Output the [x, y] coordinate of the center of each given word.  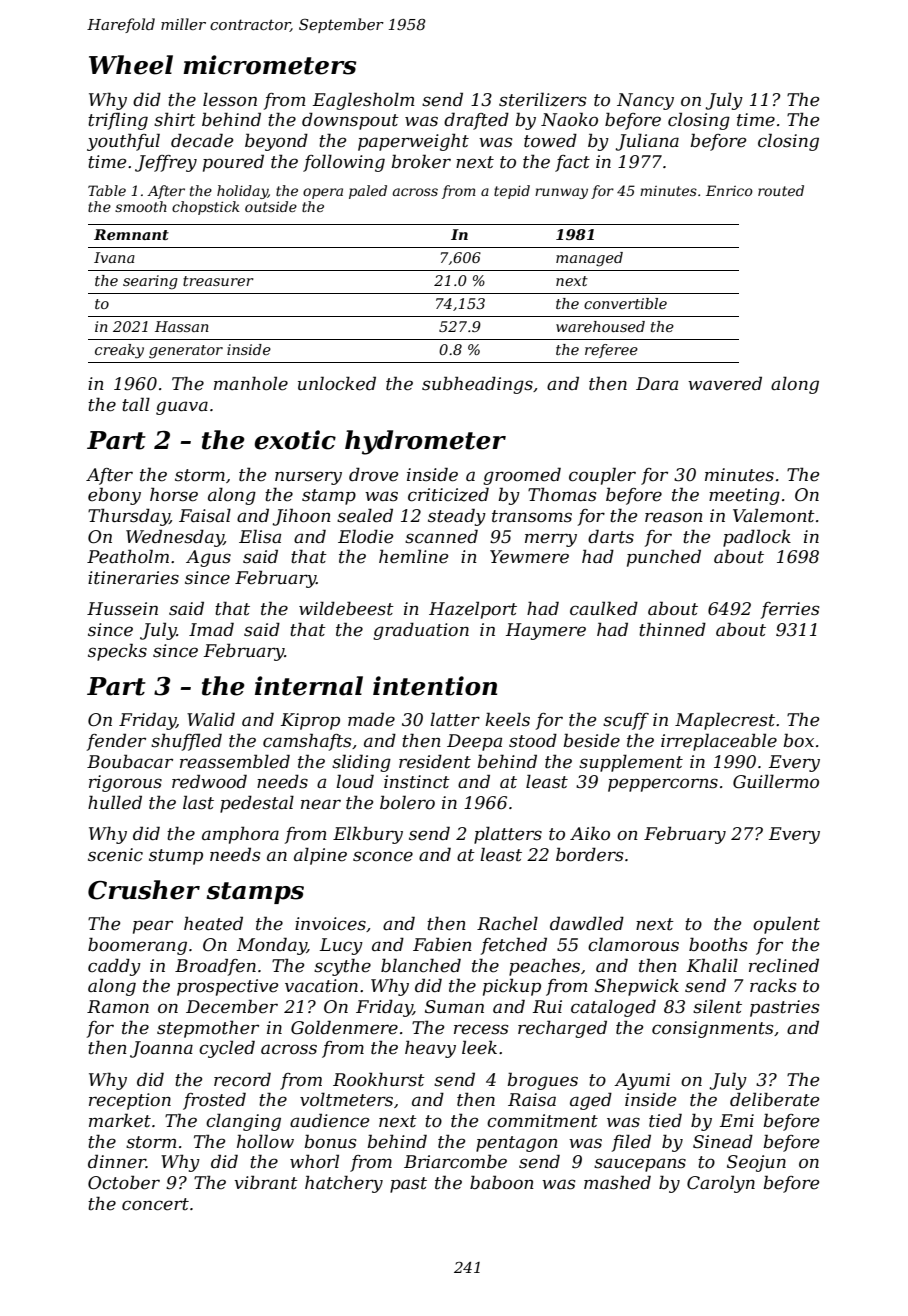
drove [373, 474]
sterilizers [542, 99]
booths [718, 945]
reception [130, 1101]
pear [153, 927]
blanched [421, 965]
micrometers [269, 65]
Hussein [122, 609]
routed [781, 190]
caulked [604, 608]
